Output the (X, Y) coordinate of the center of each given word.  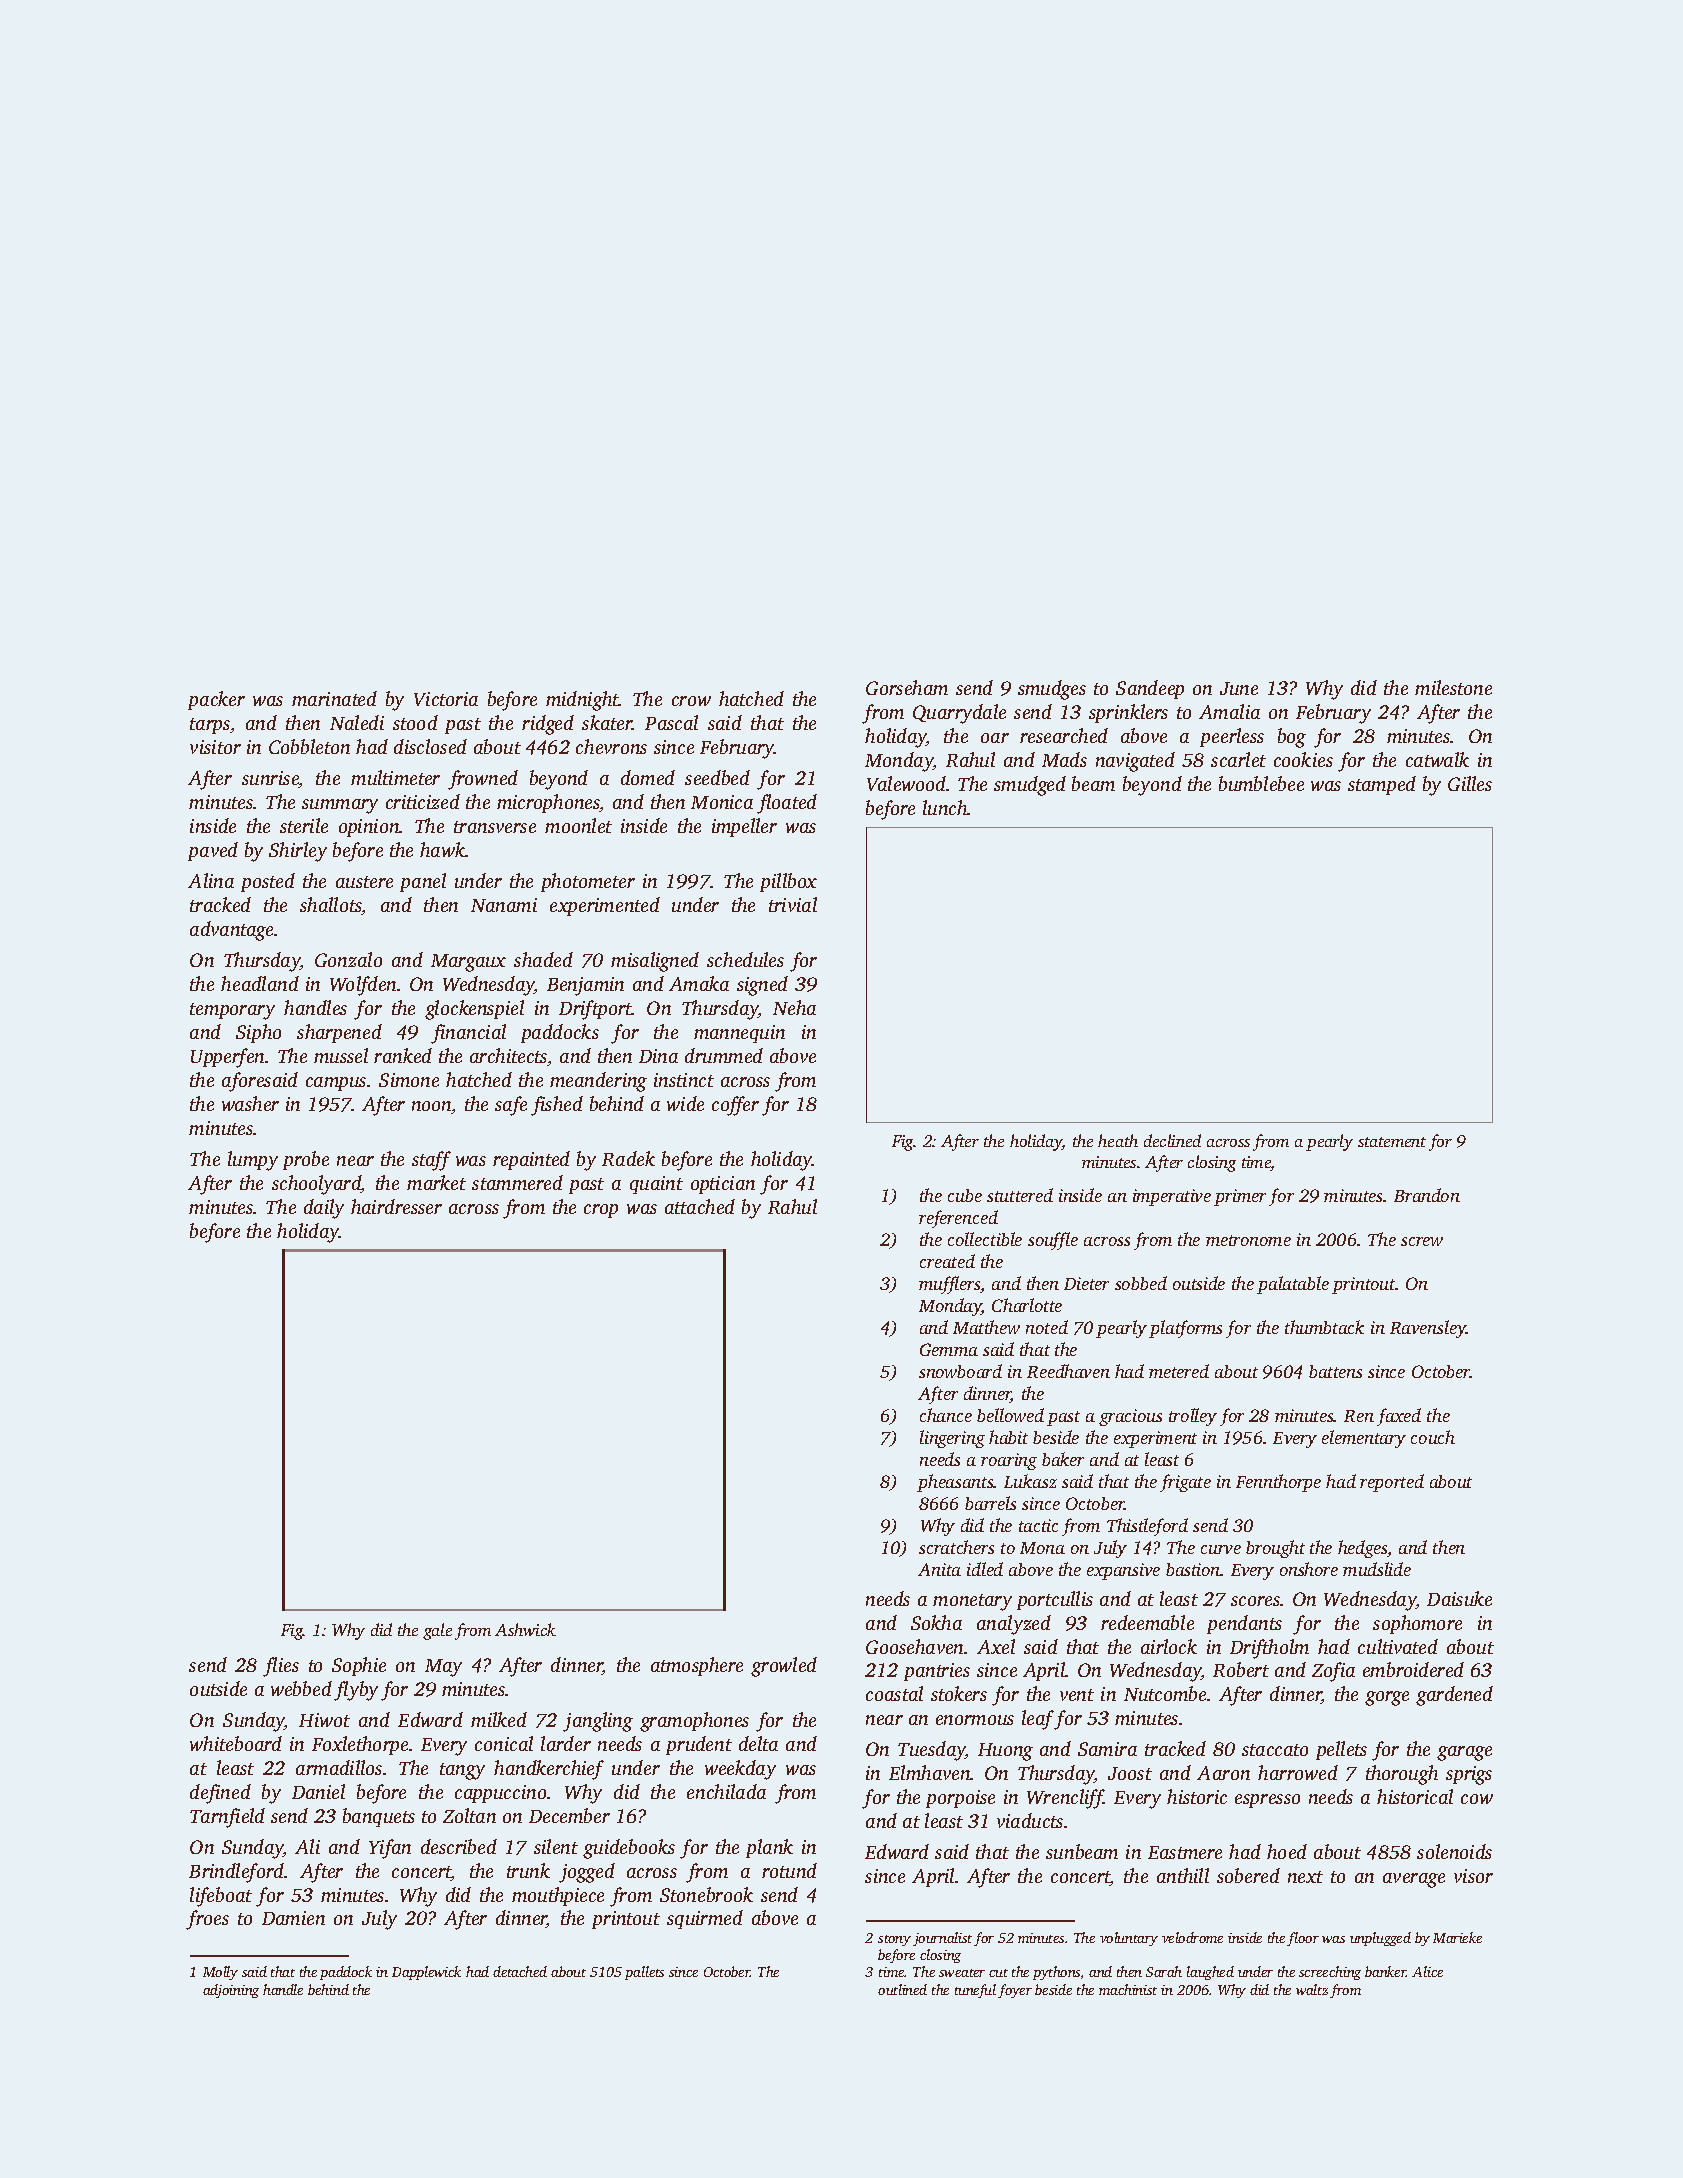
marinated (334, 698)
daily (324, 1209)
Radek (628, 1158)
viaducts (1030, 1820)
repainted (531, 1160)
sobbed (1141, 1283)
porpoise (960, 1799)
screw (1422, 1241)
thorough (1402, 1775)
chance (946, 1415)
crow (691, 701)
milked (499, 1719)
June (1239, 688)
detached (520, 1971)
